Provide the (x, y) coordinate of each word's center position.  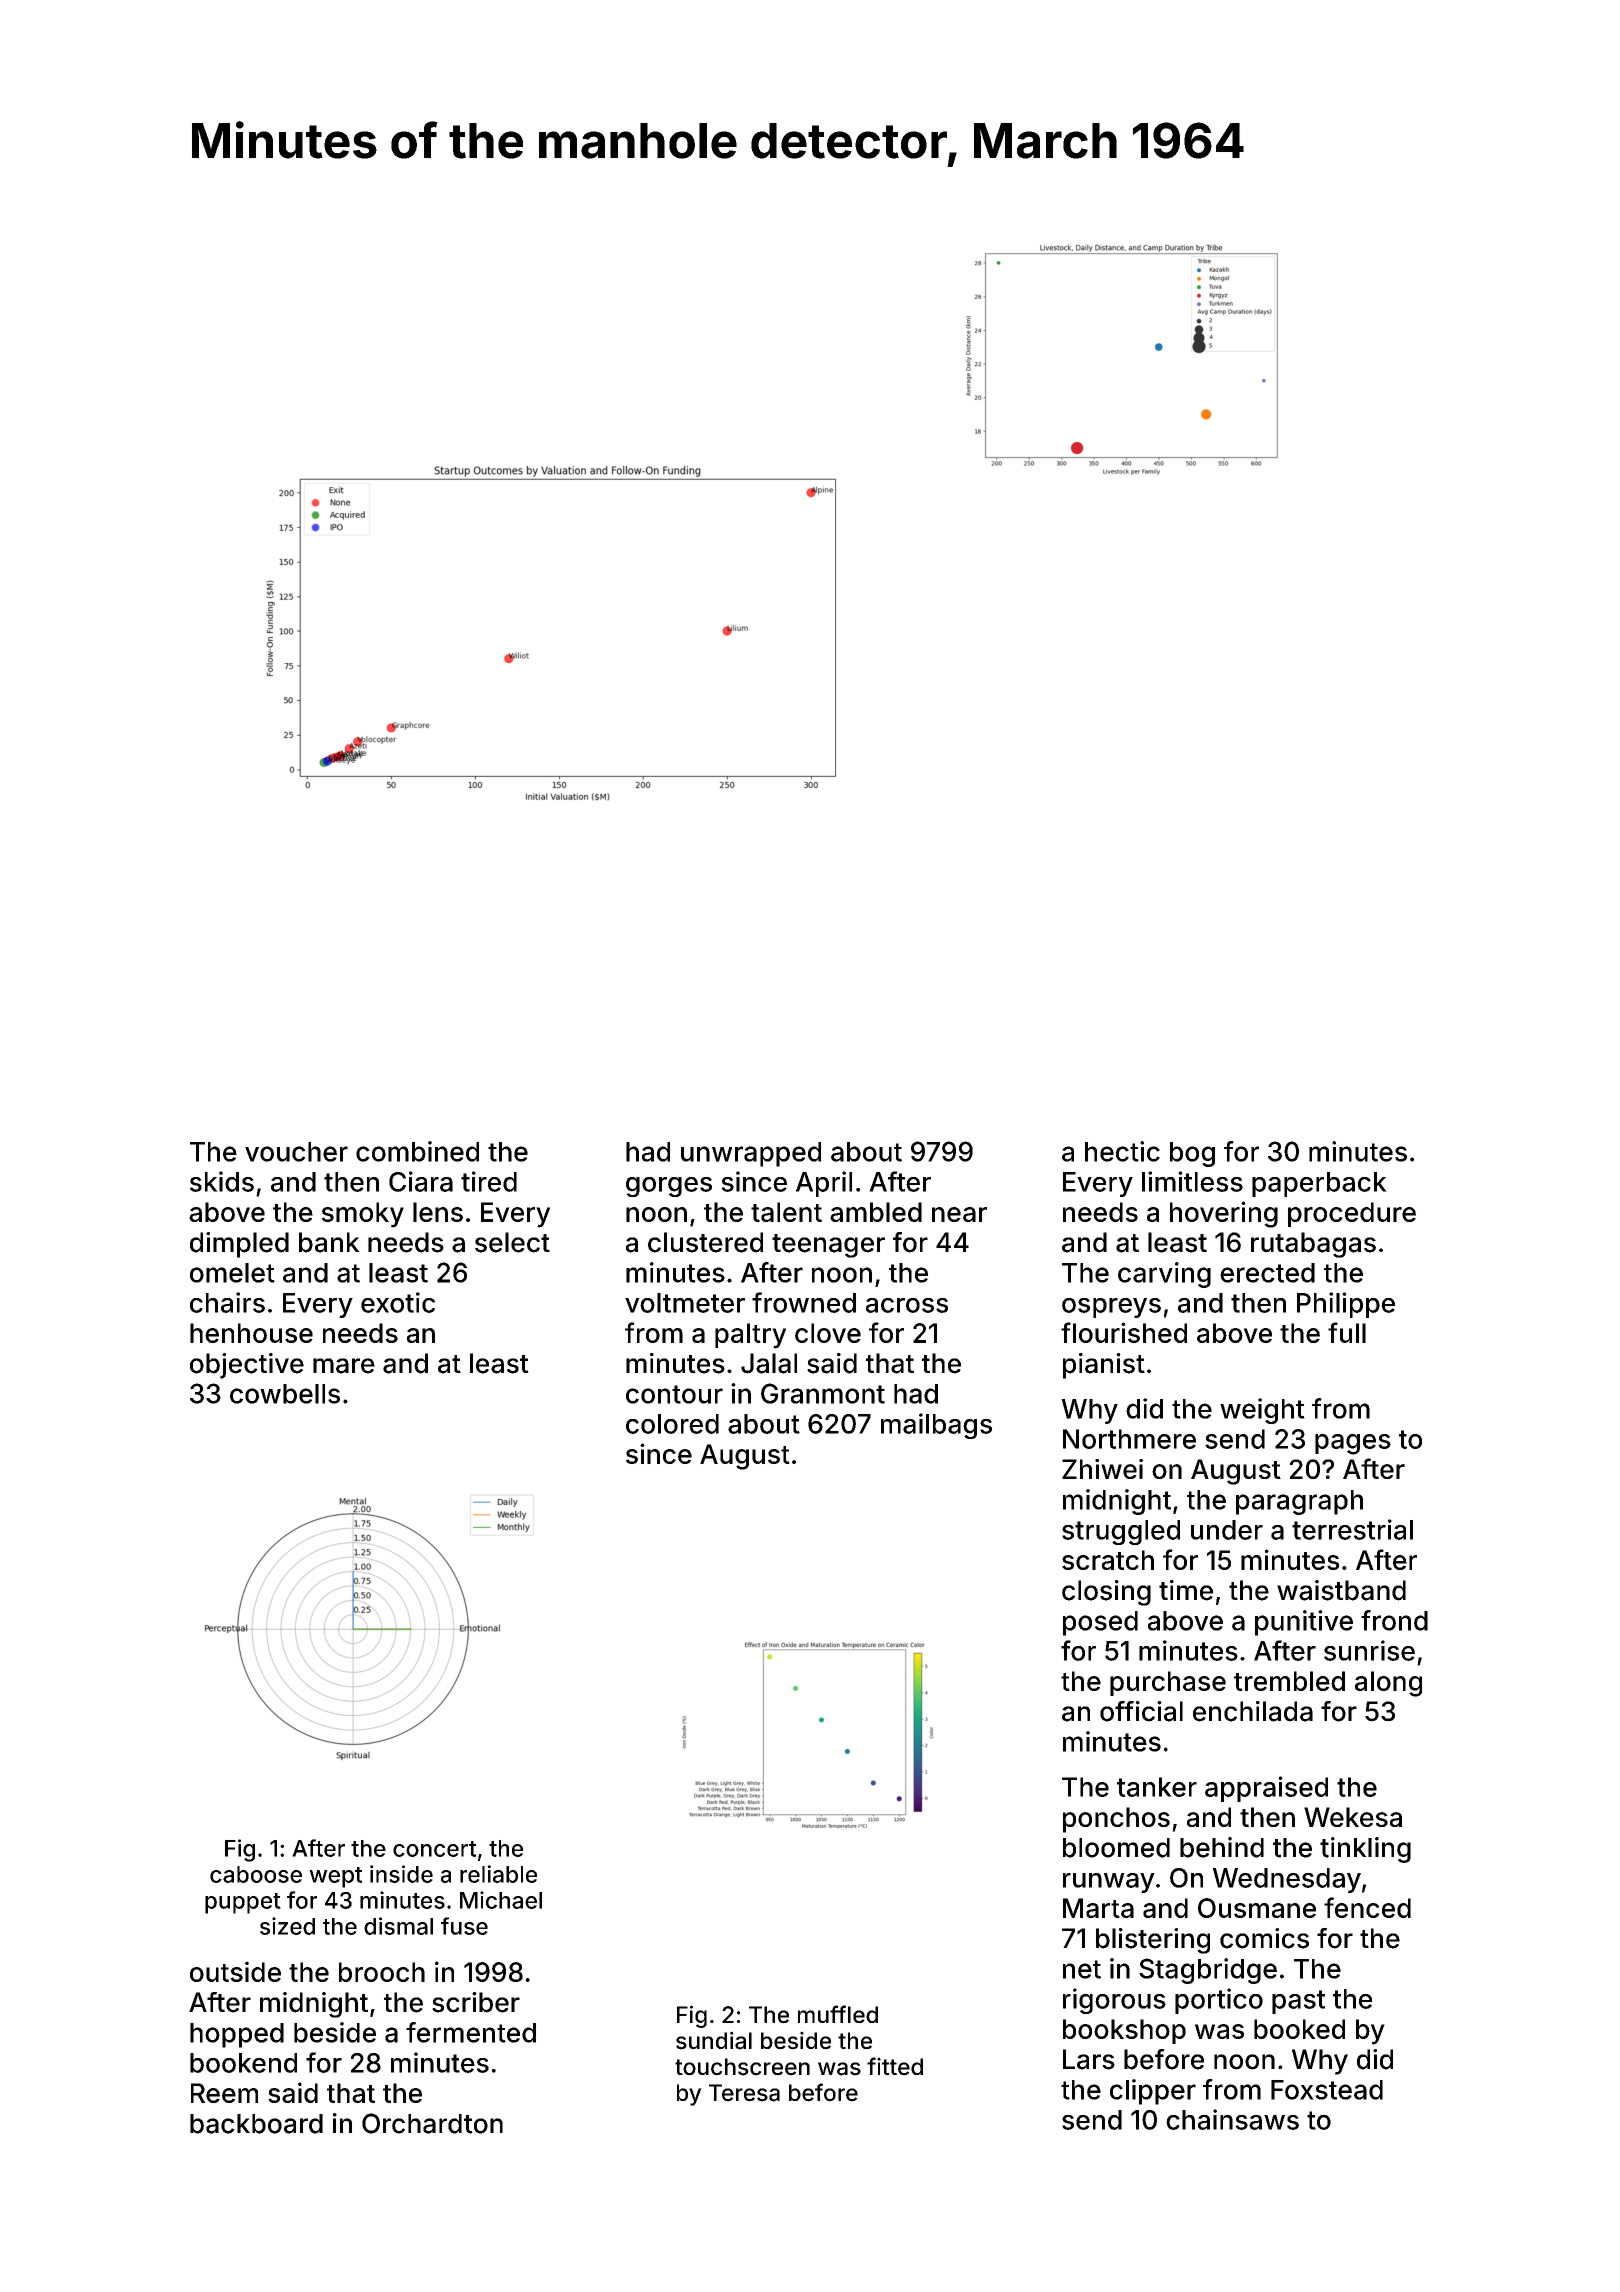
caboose (256, 1874)
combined (417, 1151)
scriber (476, 2002)
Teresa (744, 2093)
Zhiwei (1102, 1469)
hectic (1122, 1151)
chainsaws (1232, 2119)
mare (344, 1366)
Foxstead (1327, 2090)
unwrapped (751, 1154)
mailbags (936, 1426)
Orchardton (432, 2123)
